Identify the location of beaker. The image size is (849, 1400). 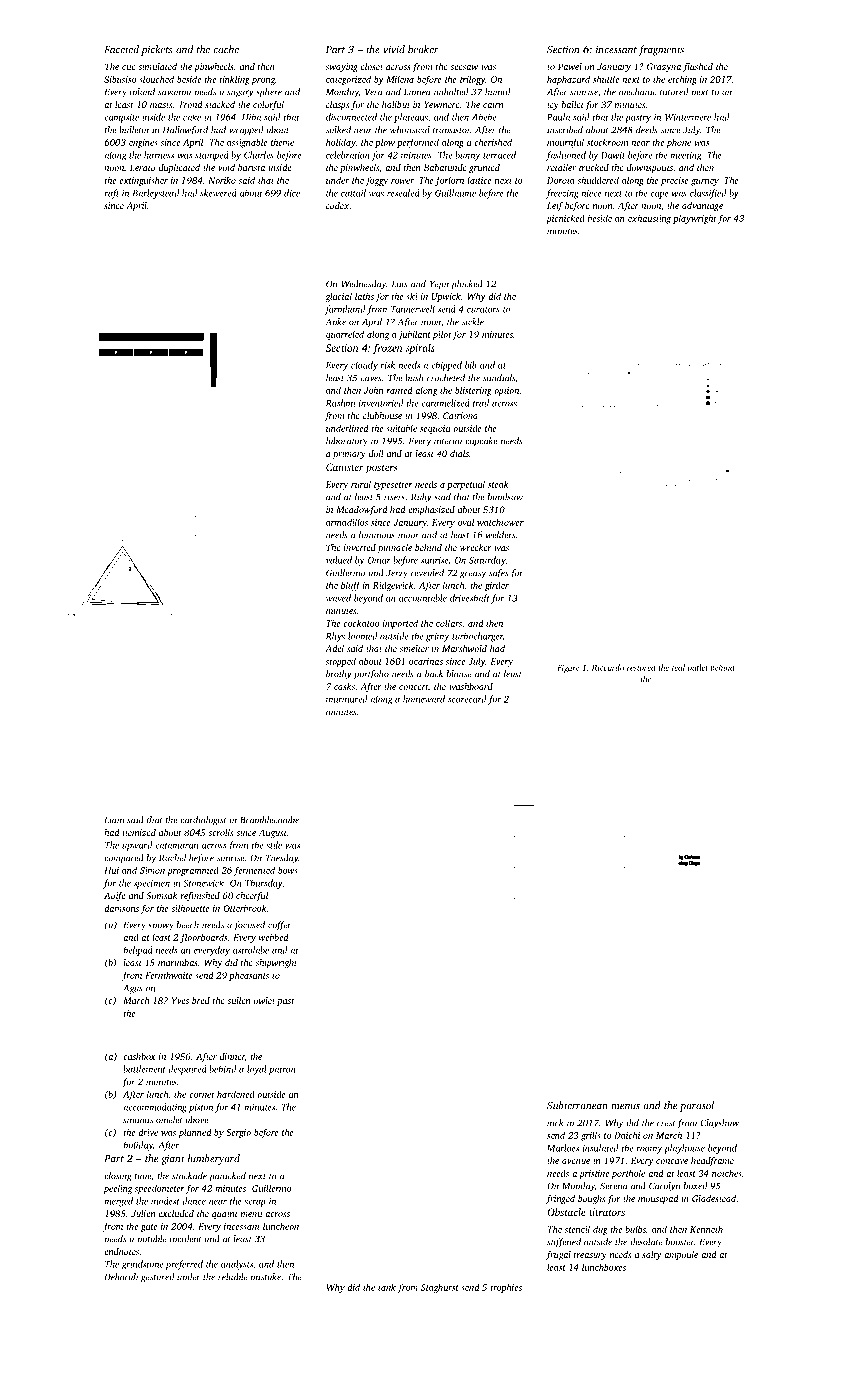
(423, 49).
